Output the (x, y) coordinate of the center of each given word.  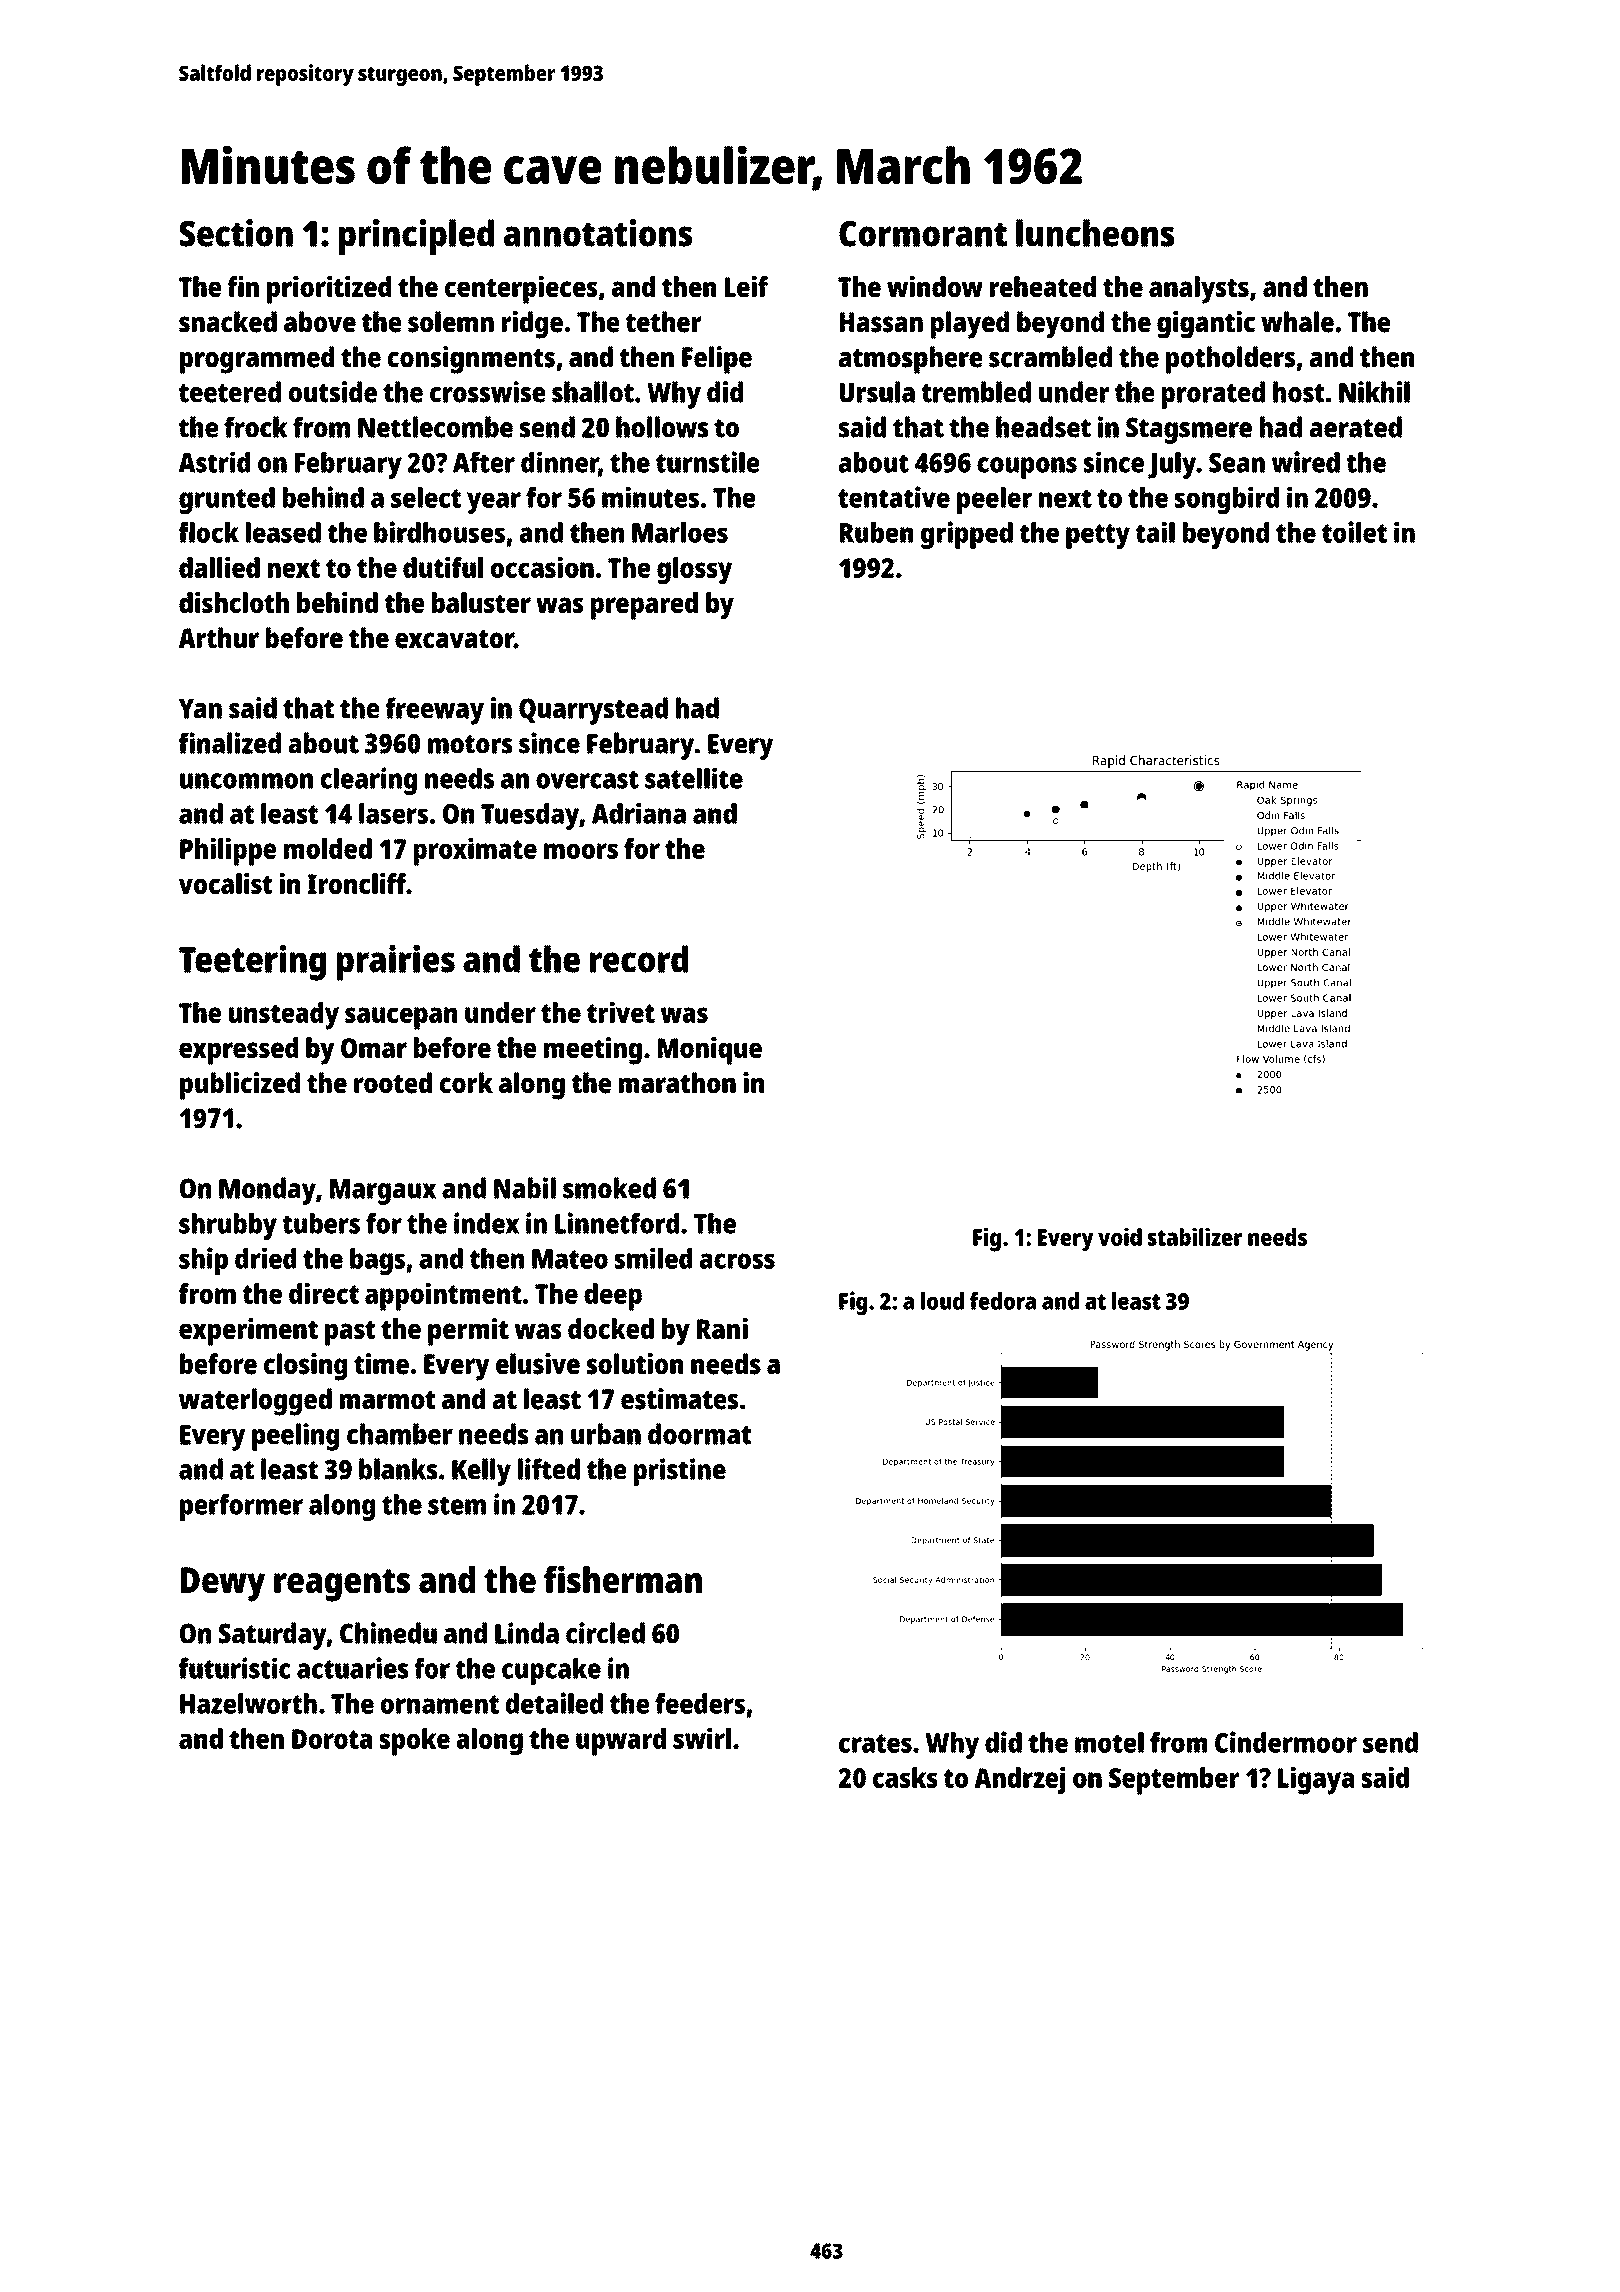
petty (1098, 536)
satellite (694, 778)
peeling (295, 1437)
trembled (976, 392)
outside (333, 392)
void (1120, 1237)
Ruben (876, 532)
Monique (710, 1050)
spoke (415, 1742)
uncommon (246, 781)
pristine (680, 1472)
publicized (240, 1086)
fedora (1003, 1301)
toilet (1354, 532)
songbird (1227, 500)
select (426, 497)
